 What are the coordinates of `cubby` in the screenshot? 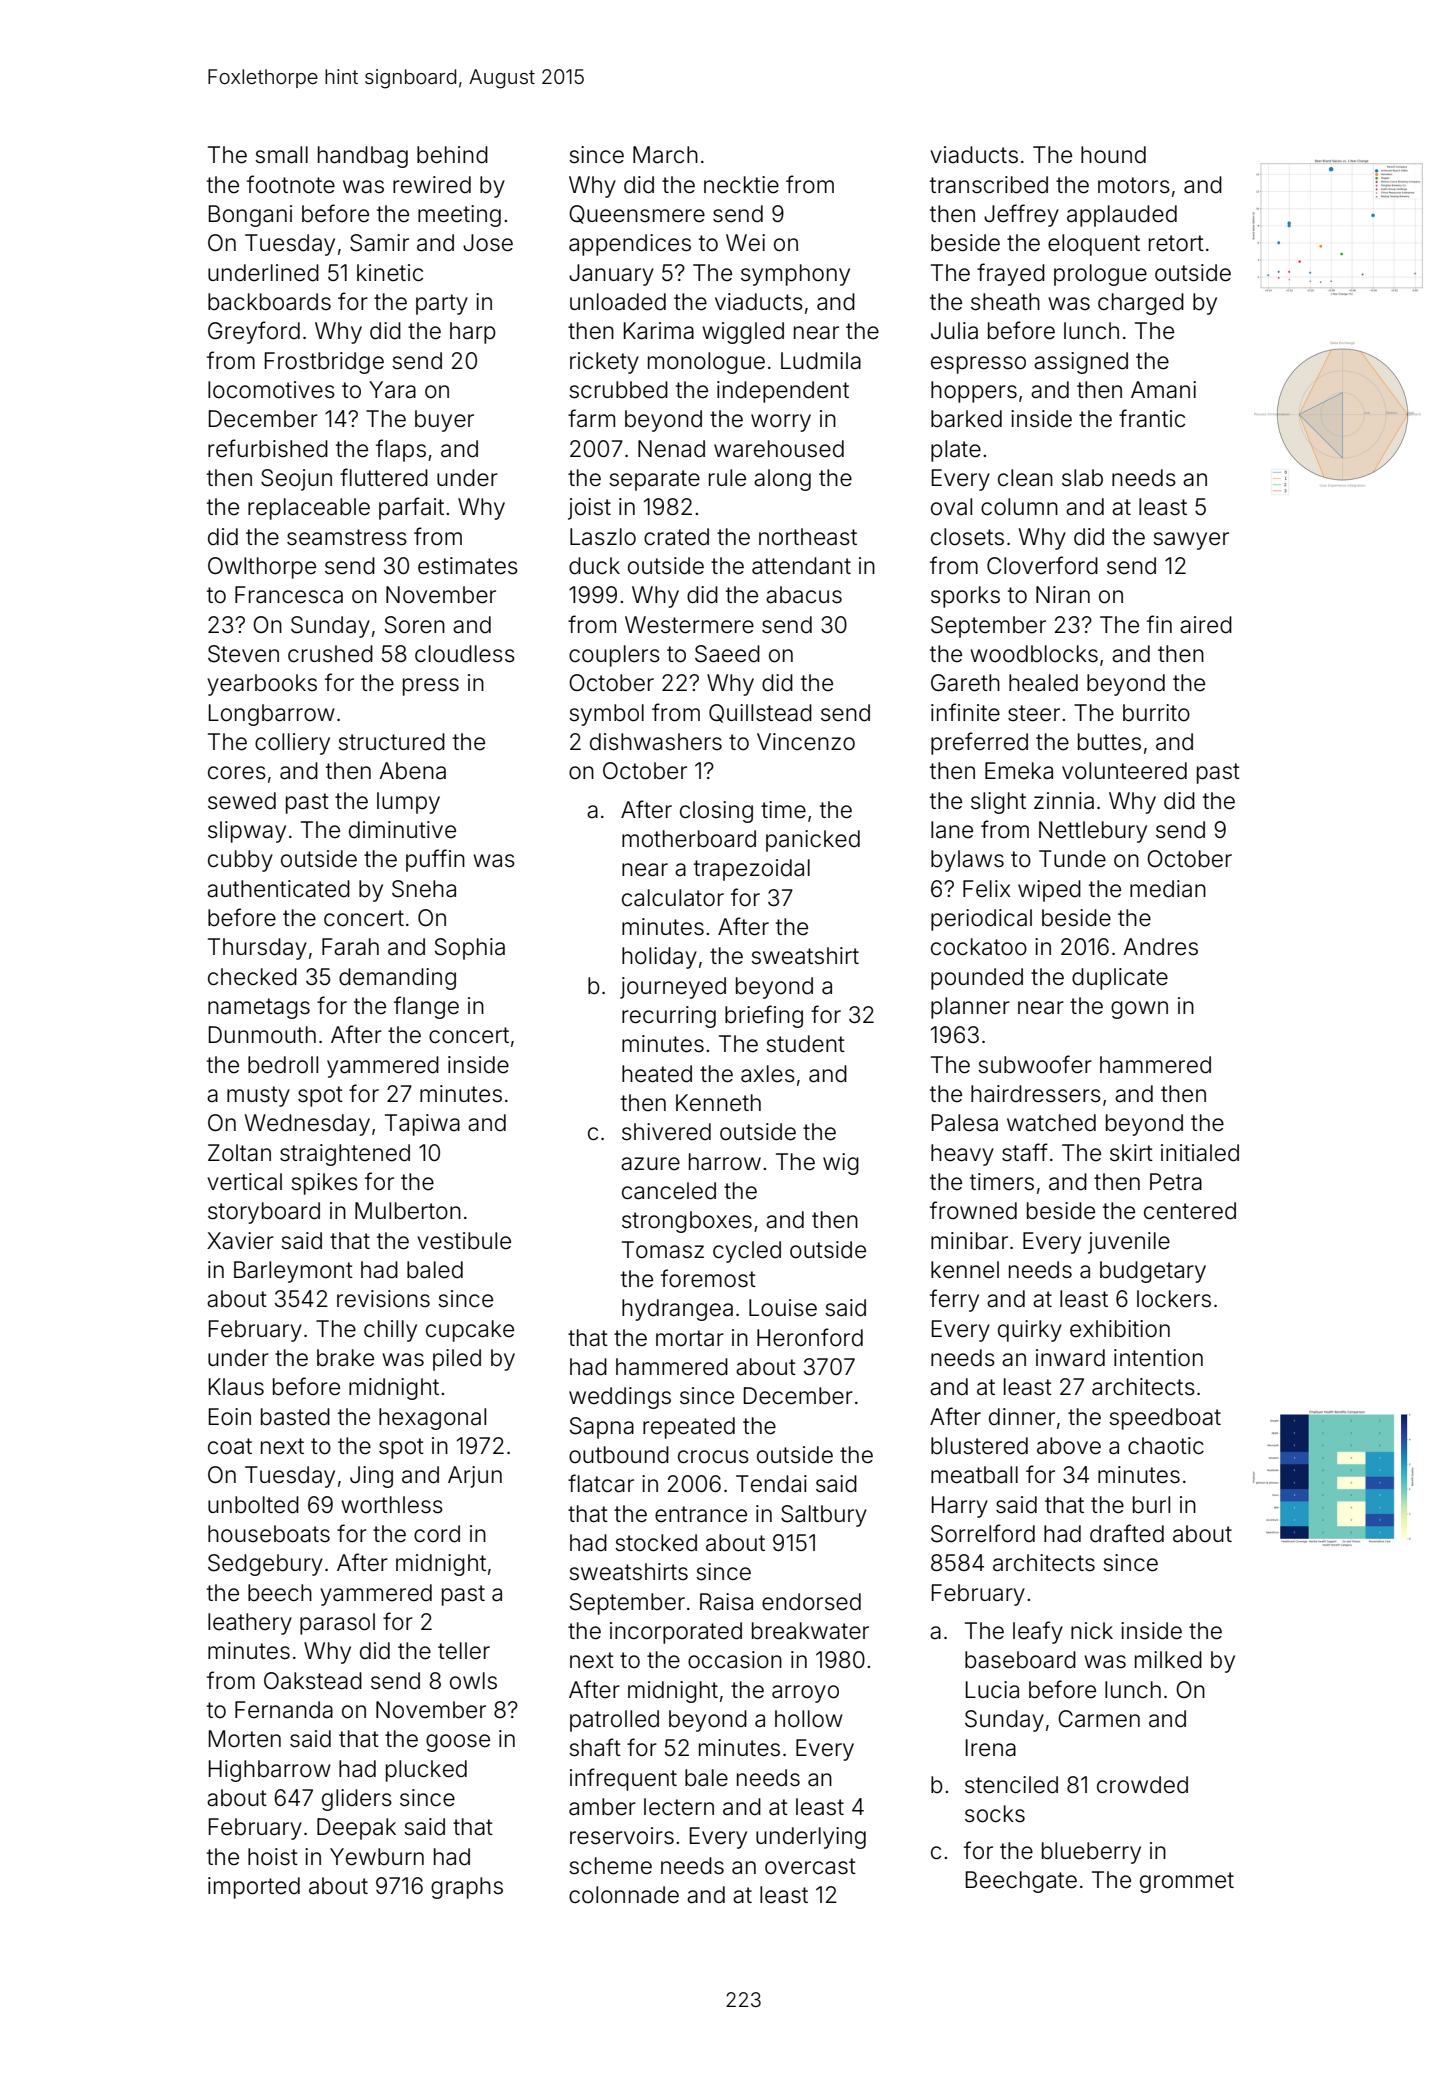 It's located at (240, 861).
